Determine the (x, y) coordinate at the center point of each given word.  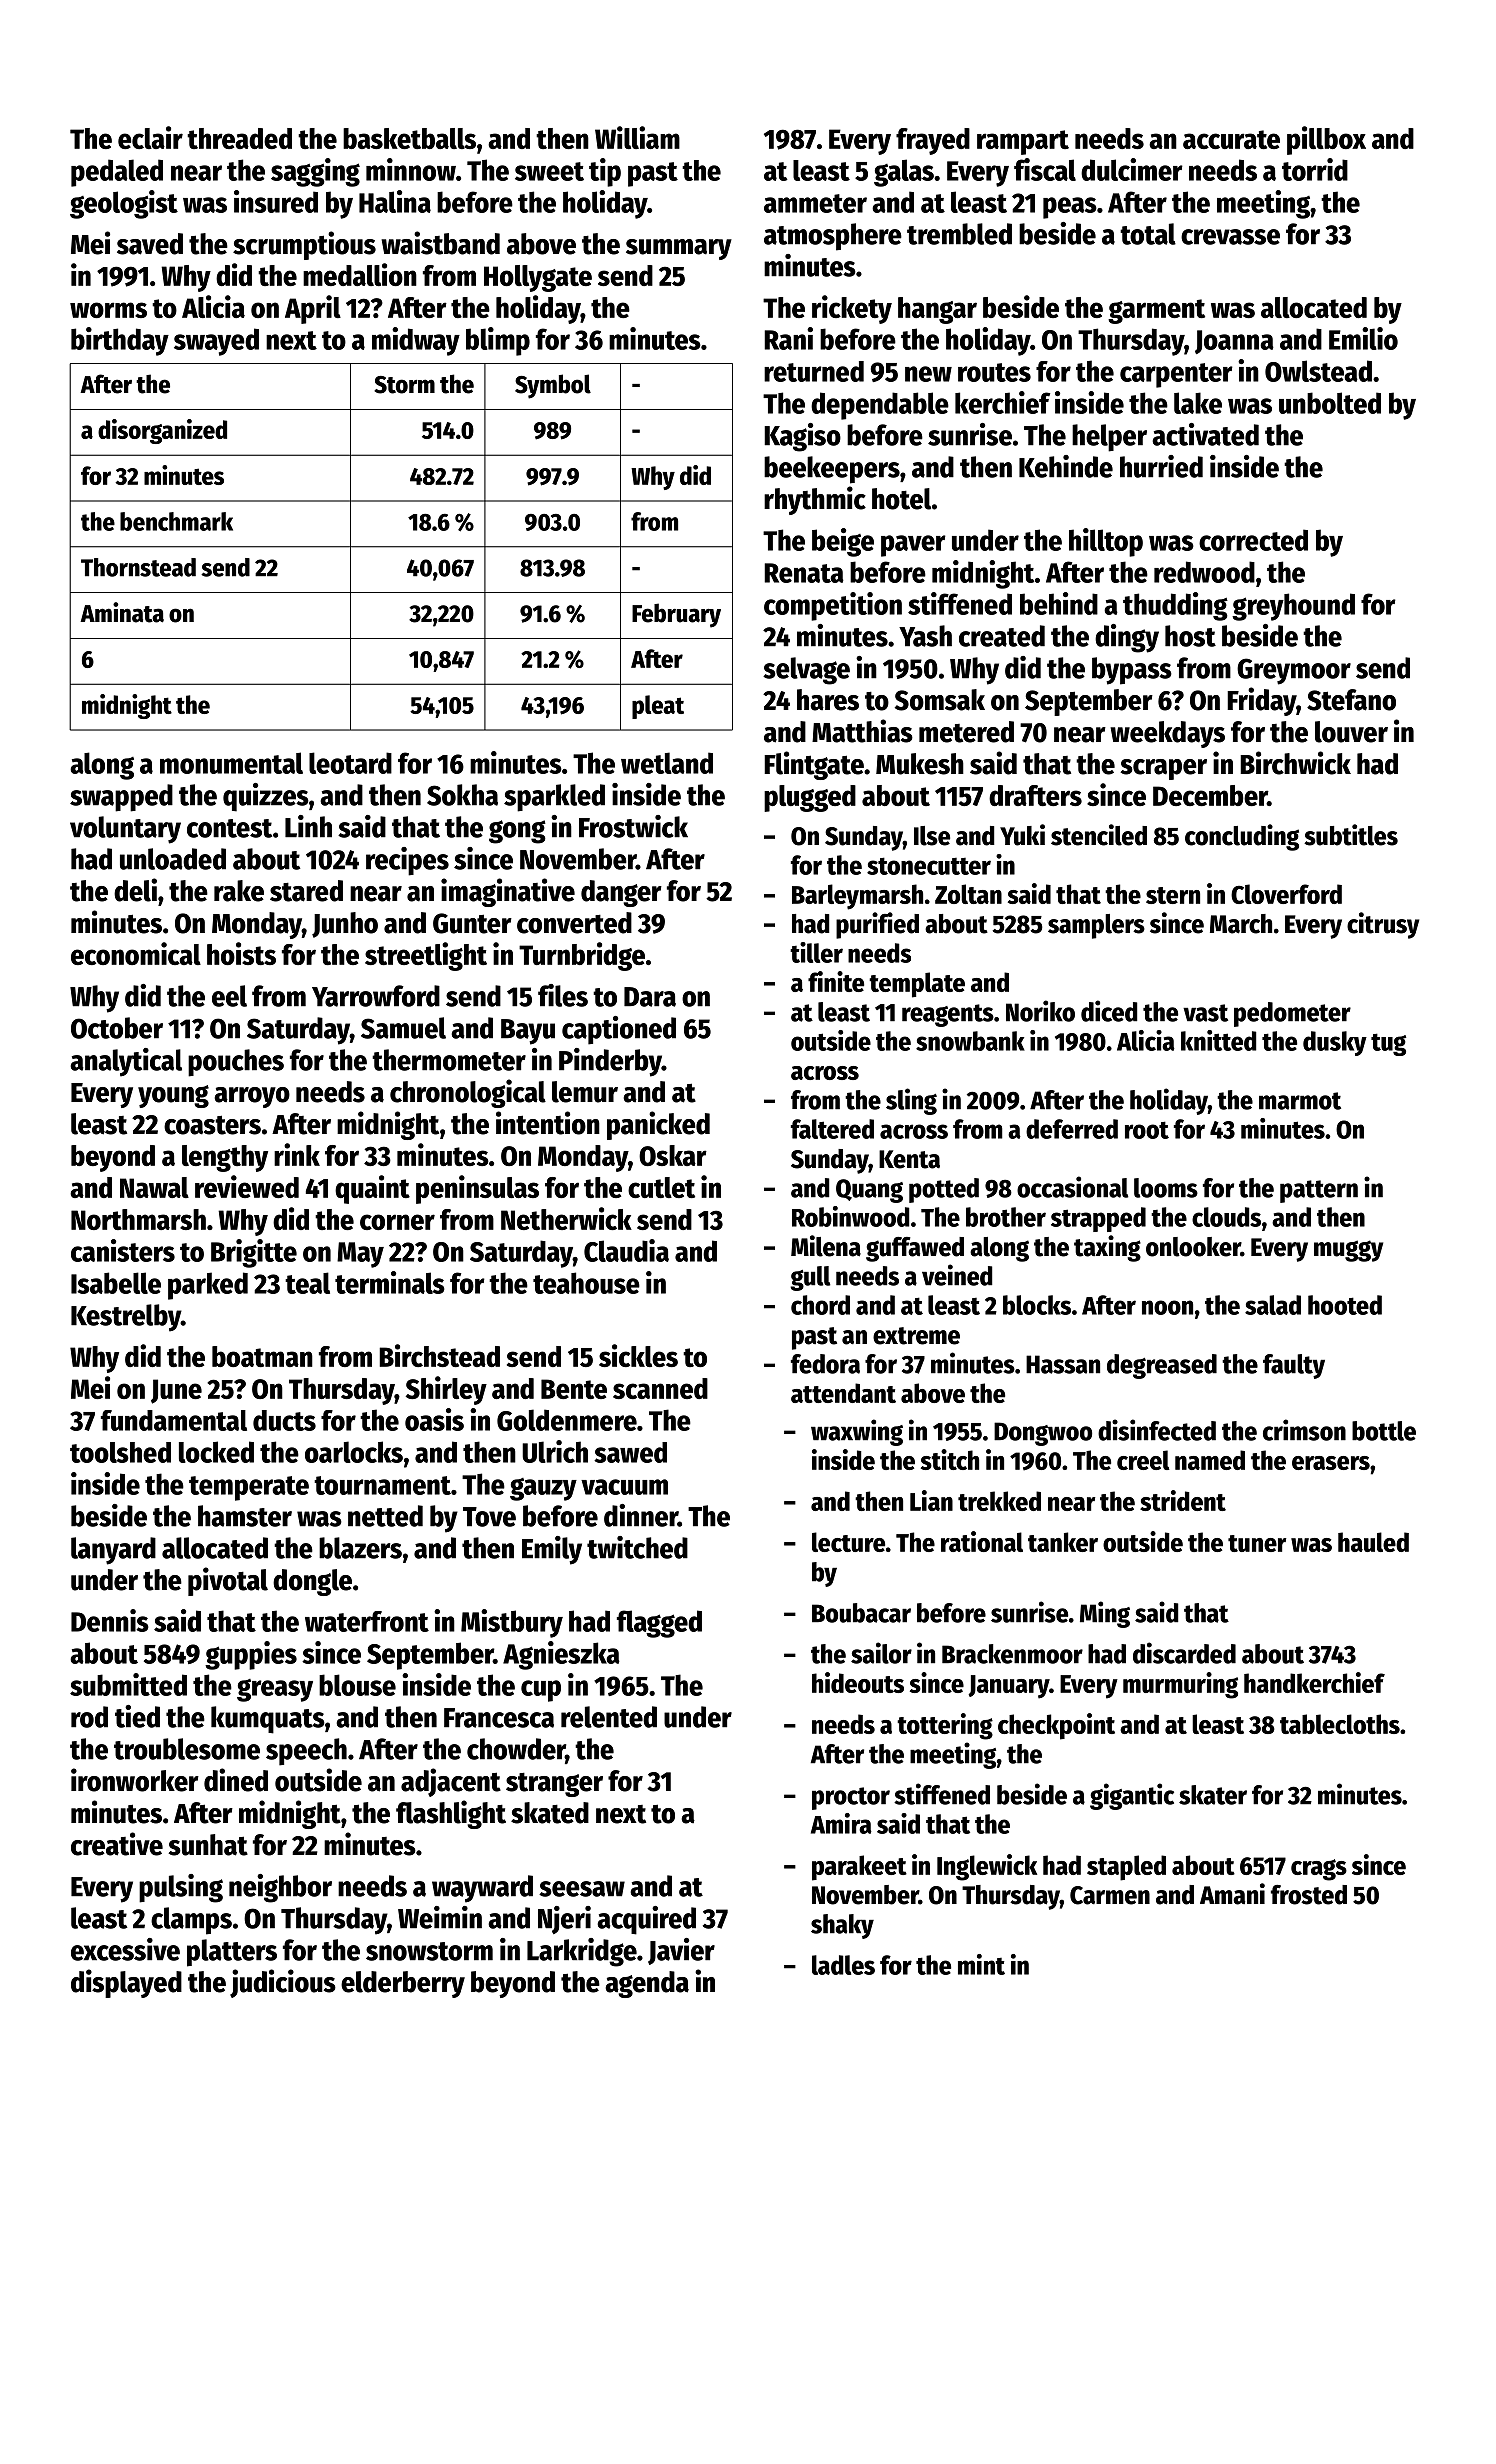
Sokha (462, 795)
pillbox (1326, 140)
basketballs (409, 138)
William (637, 137)
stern (1173, 895)
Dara (650, 997)
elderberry (403, 1984)
